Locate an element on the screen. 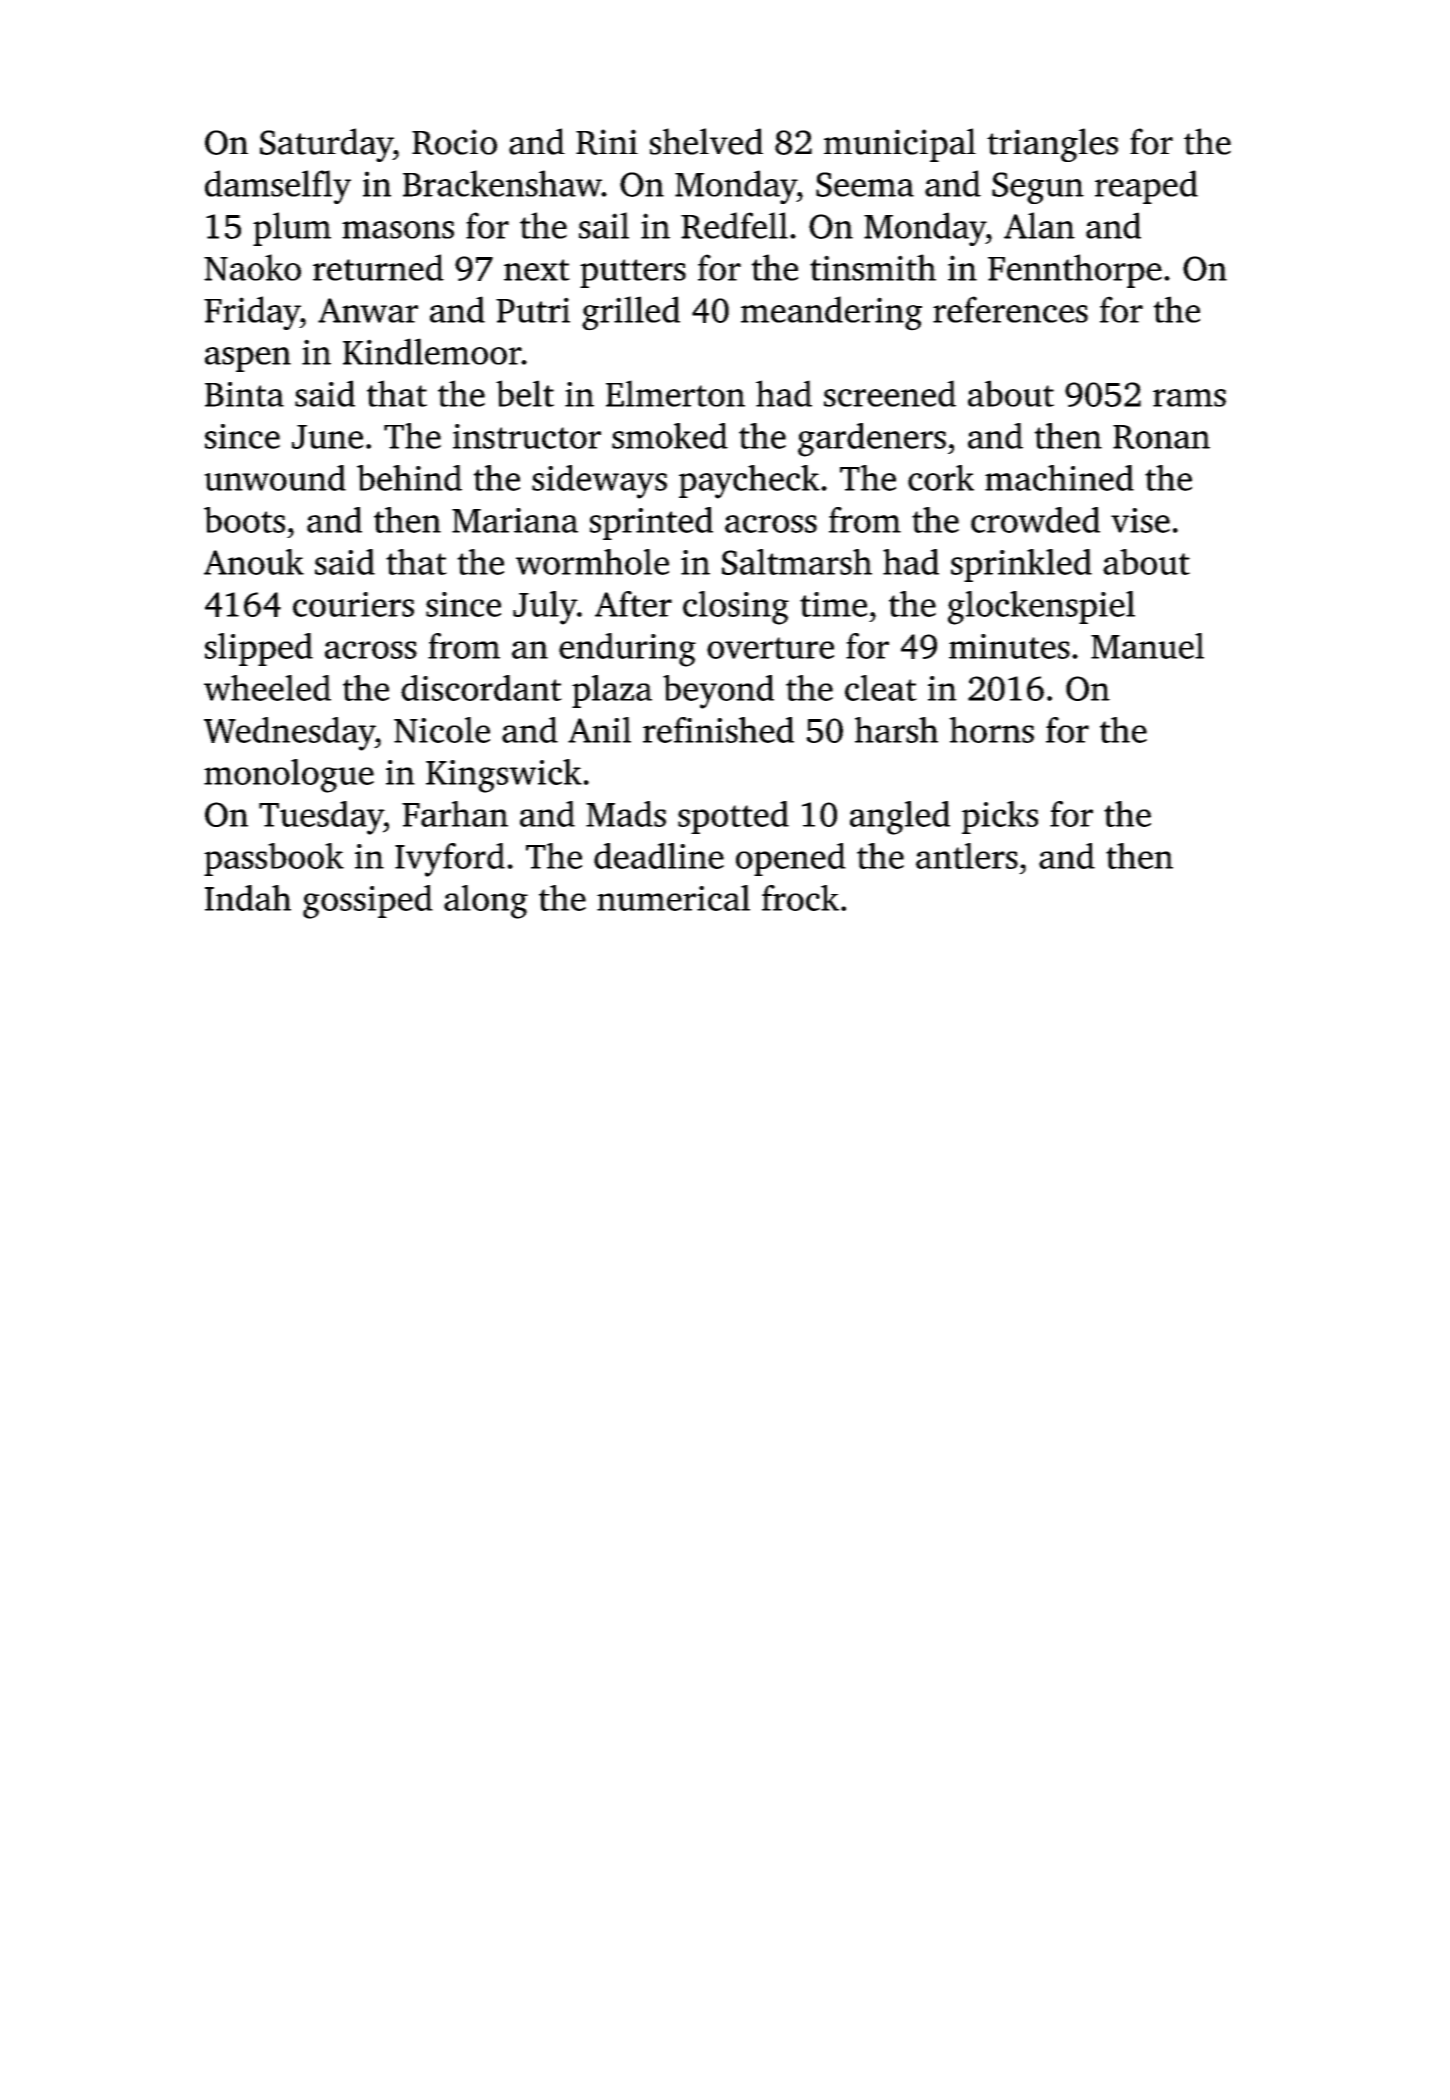 The height and width of the screenshot is (2100, 1450). rams is located at coordinates (1189, 398).
